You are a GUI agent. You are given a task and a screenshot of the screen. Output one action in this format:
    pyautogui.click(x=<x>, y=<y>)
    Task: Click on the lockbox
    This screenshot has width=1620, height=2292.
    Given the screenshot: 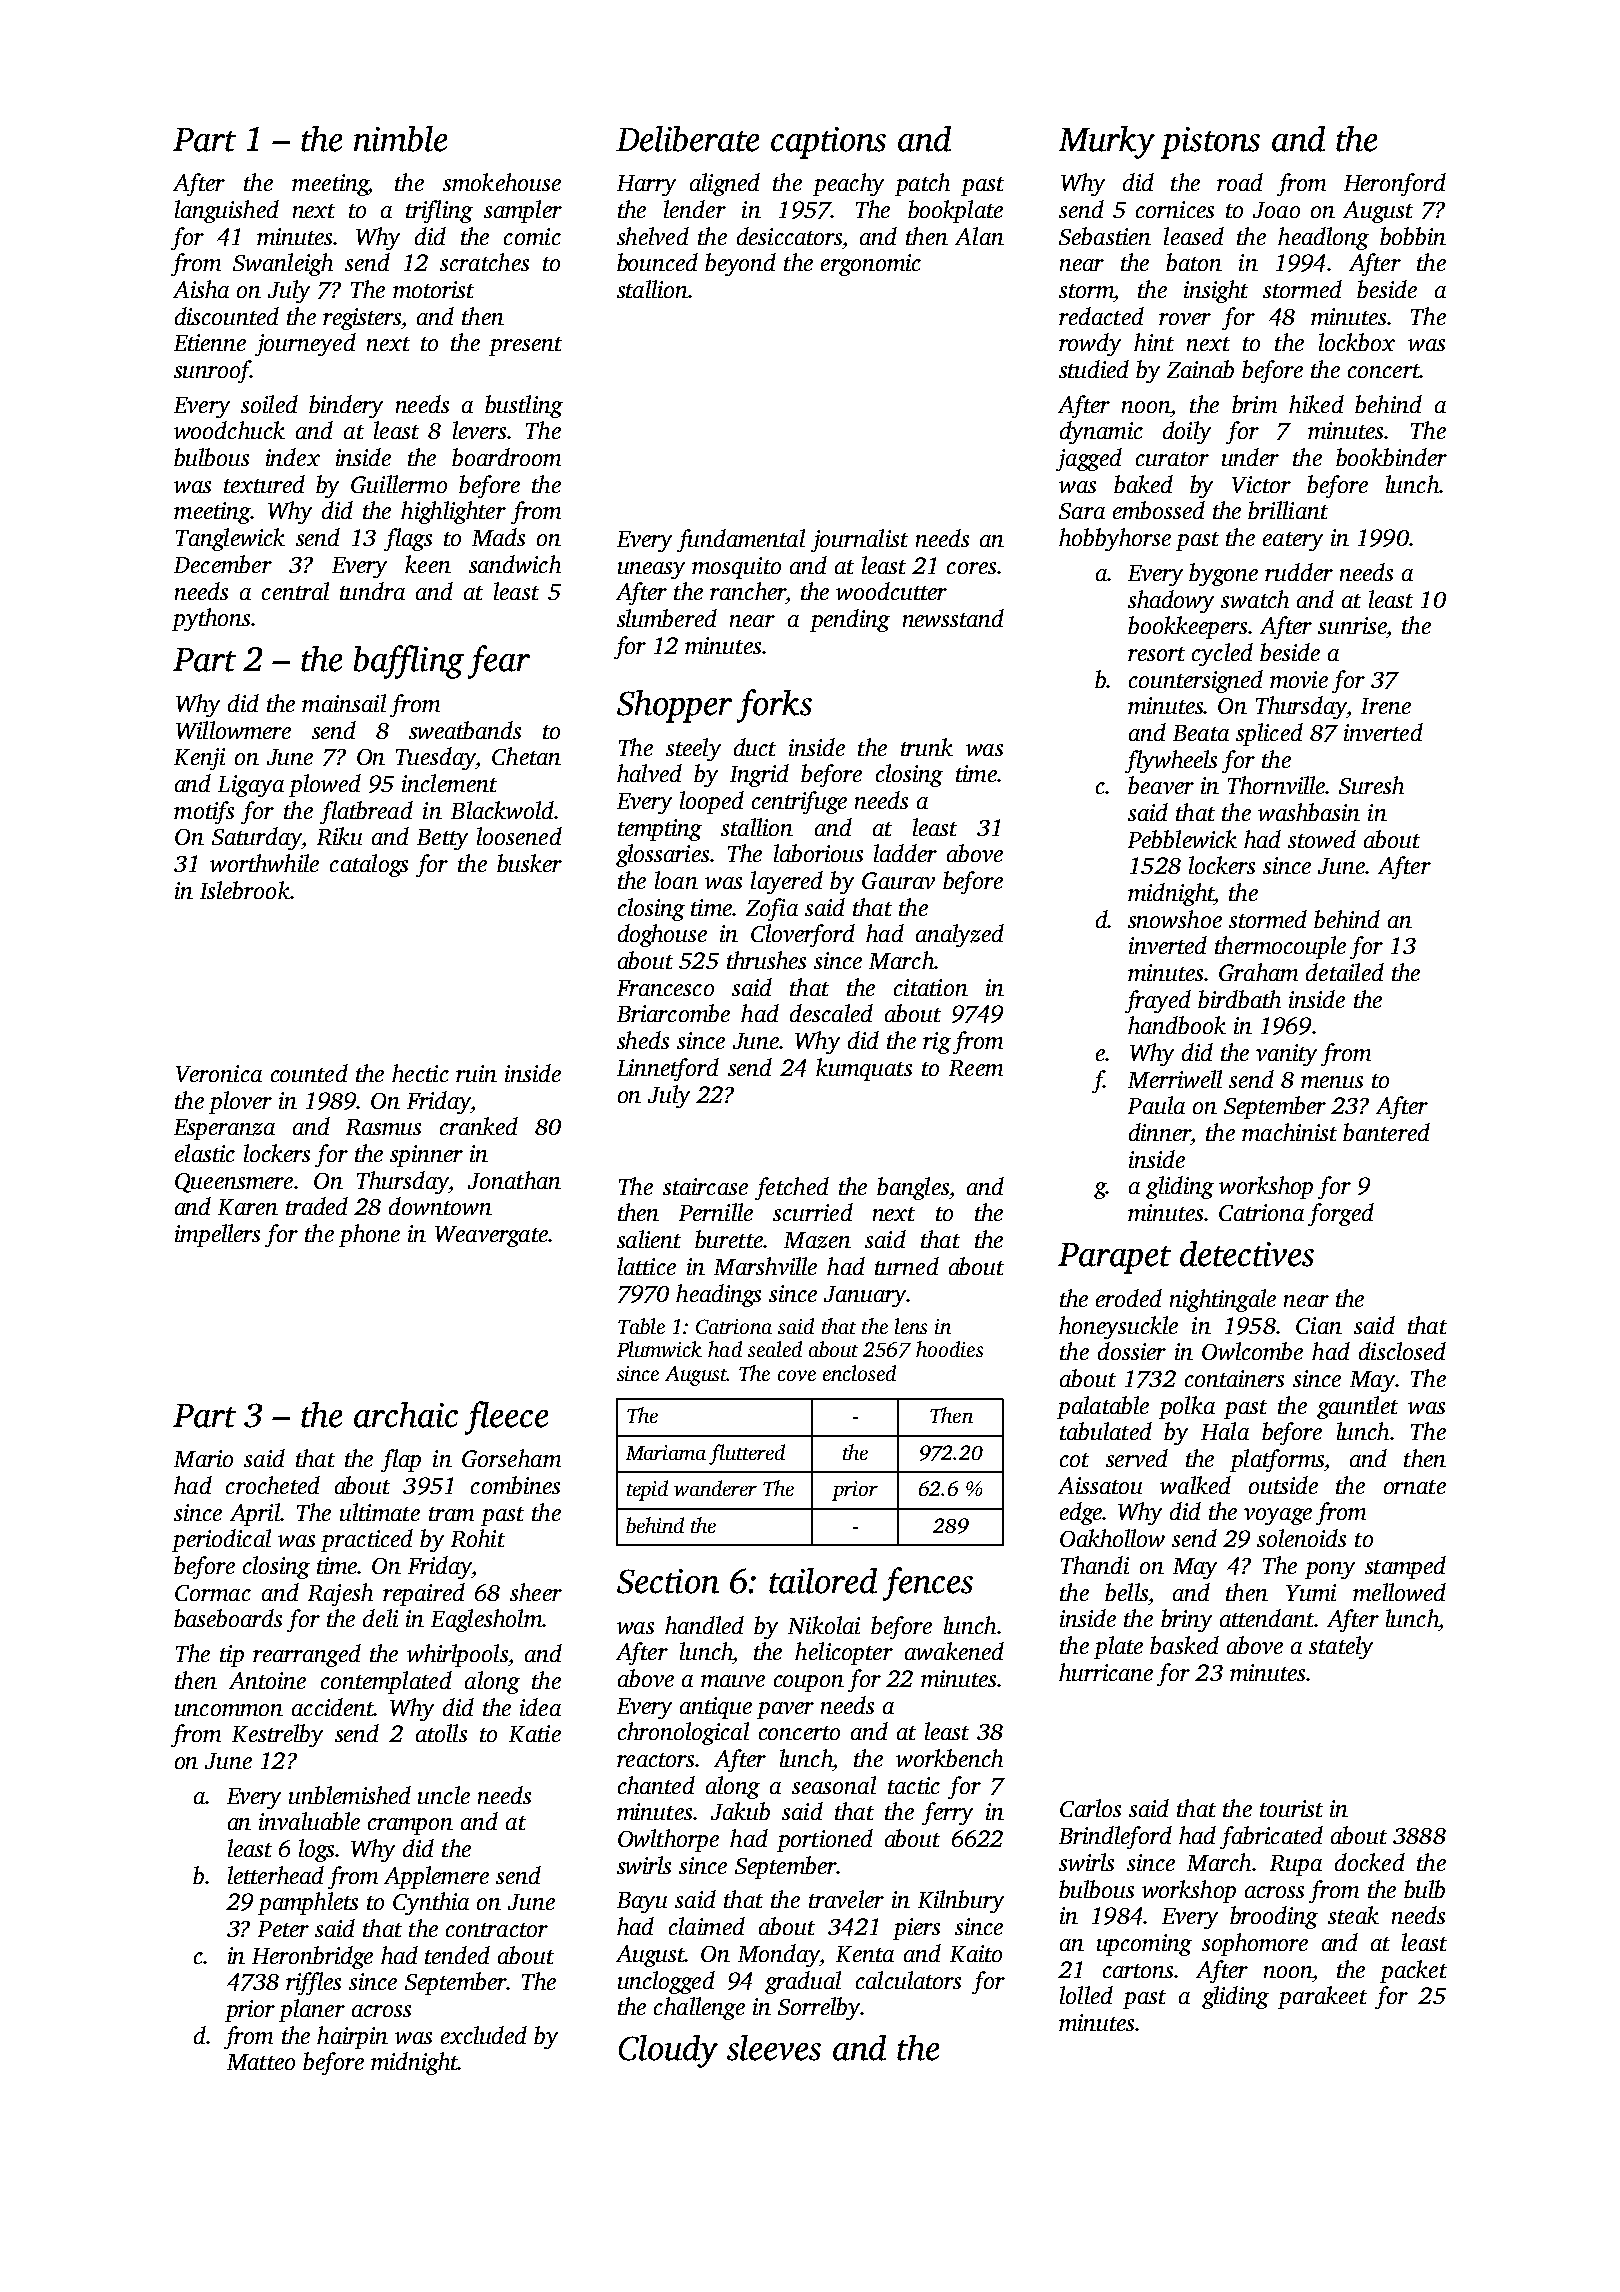 What is the action you would take?
    pyautogui.click(x=1357, y=342)
